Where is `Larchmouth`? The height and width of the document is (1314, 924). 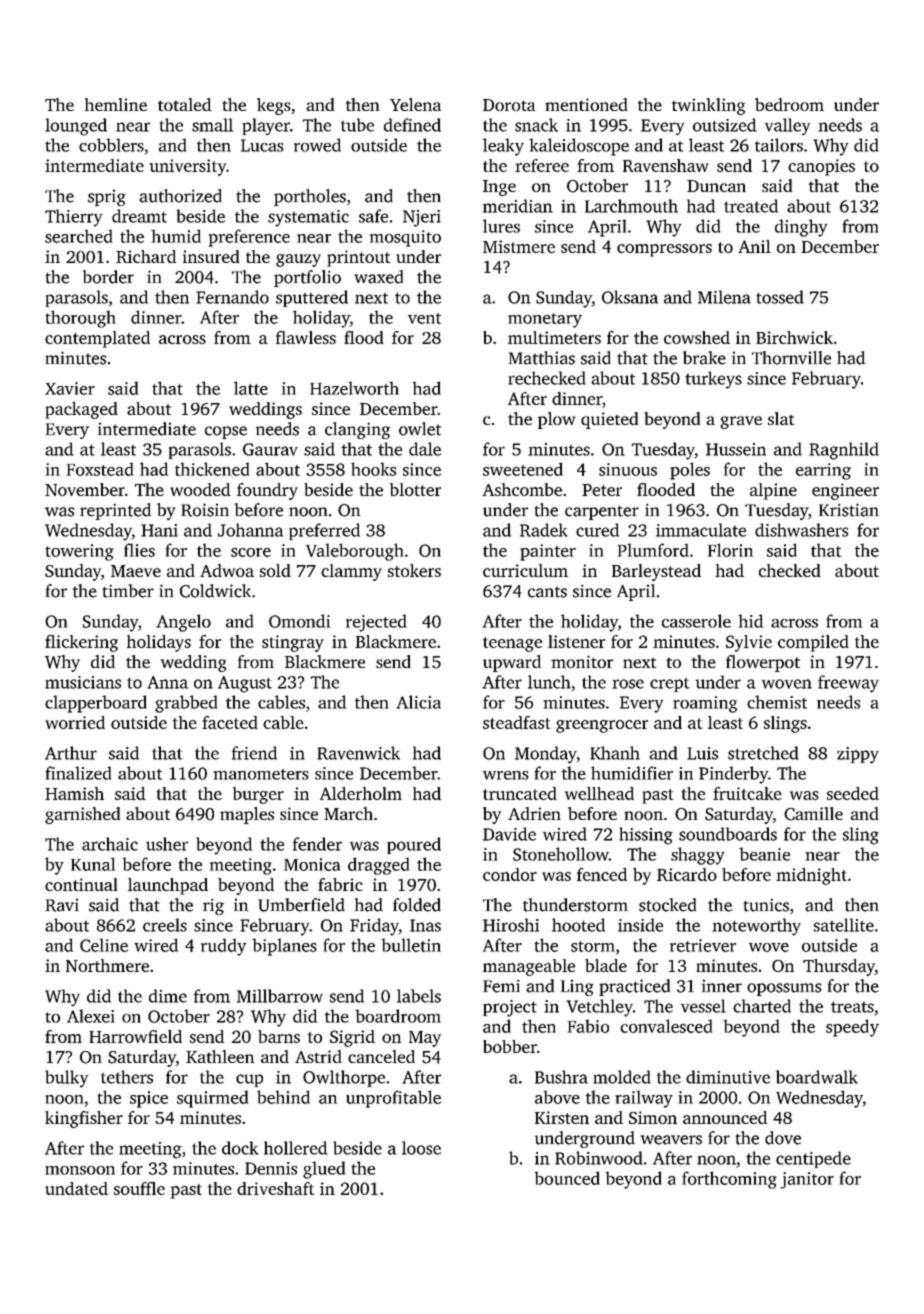
Larchmouth is located at coordinates (631, 206).
